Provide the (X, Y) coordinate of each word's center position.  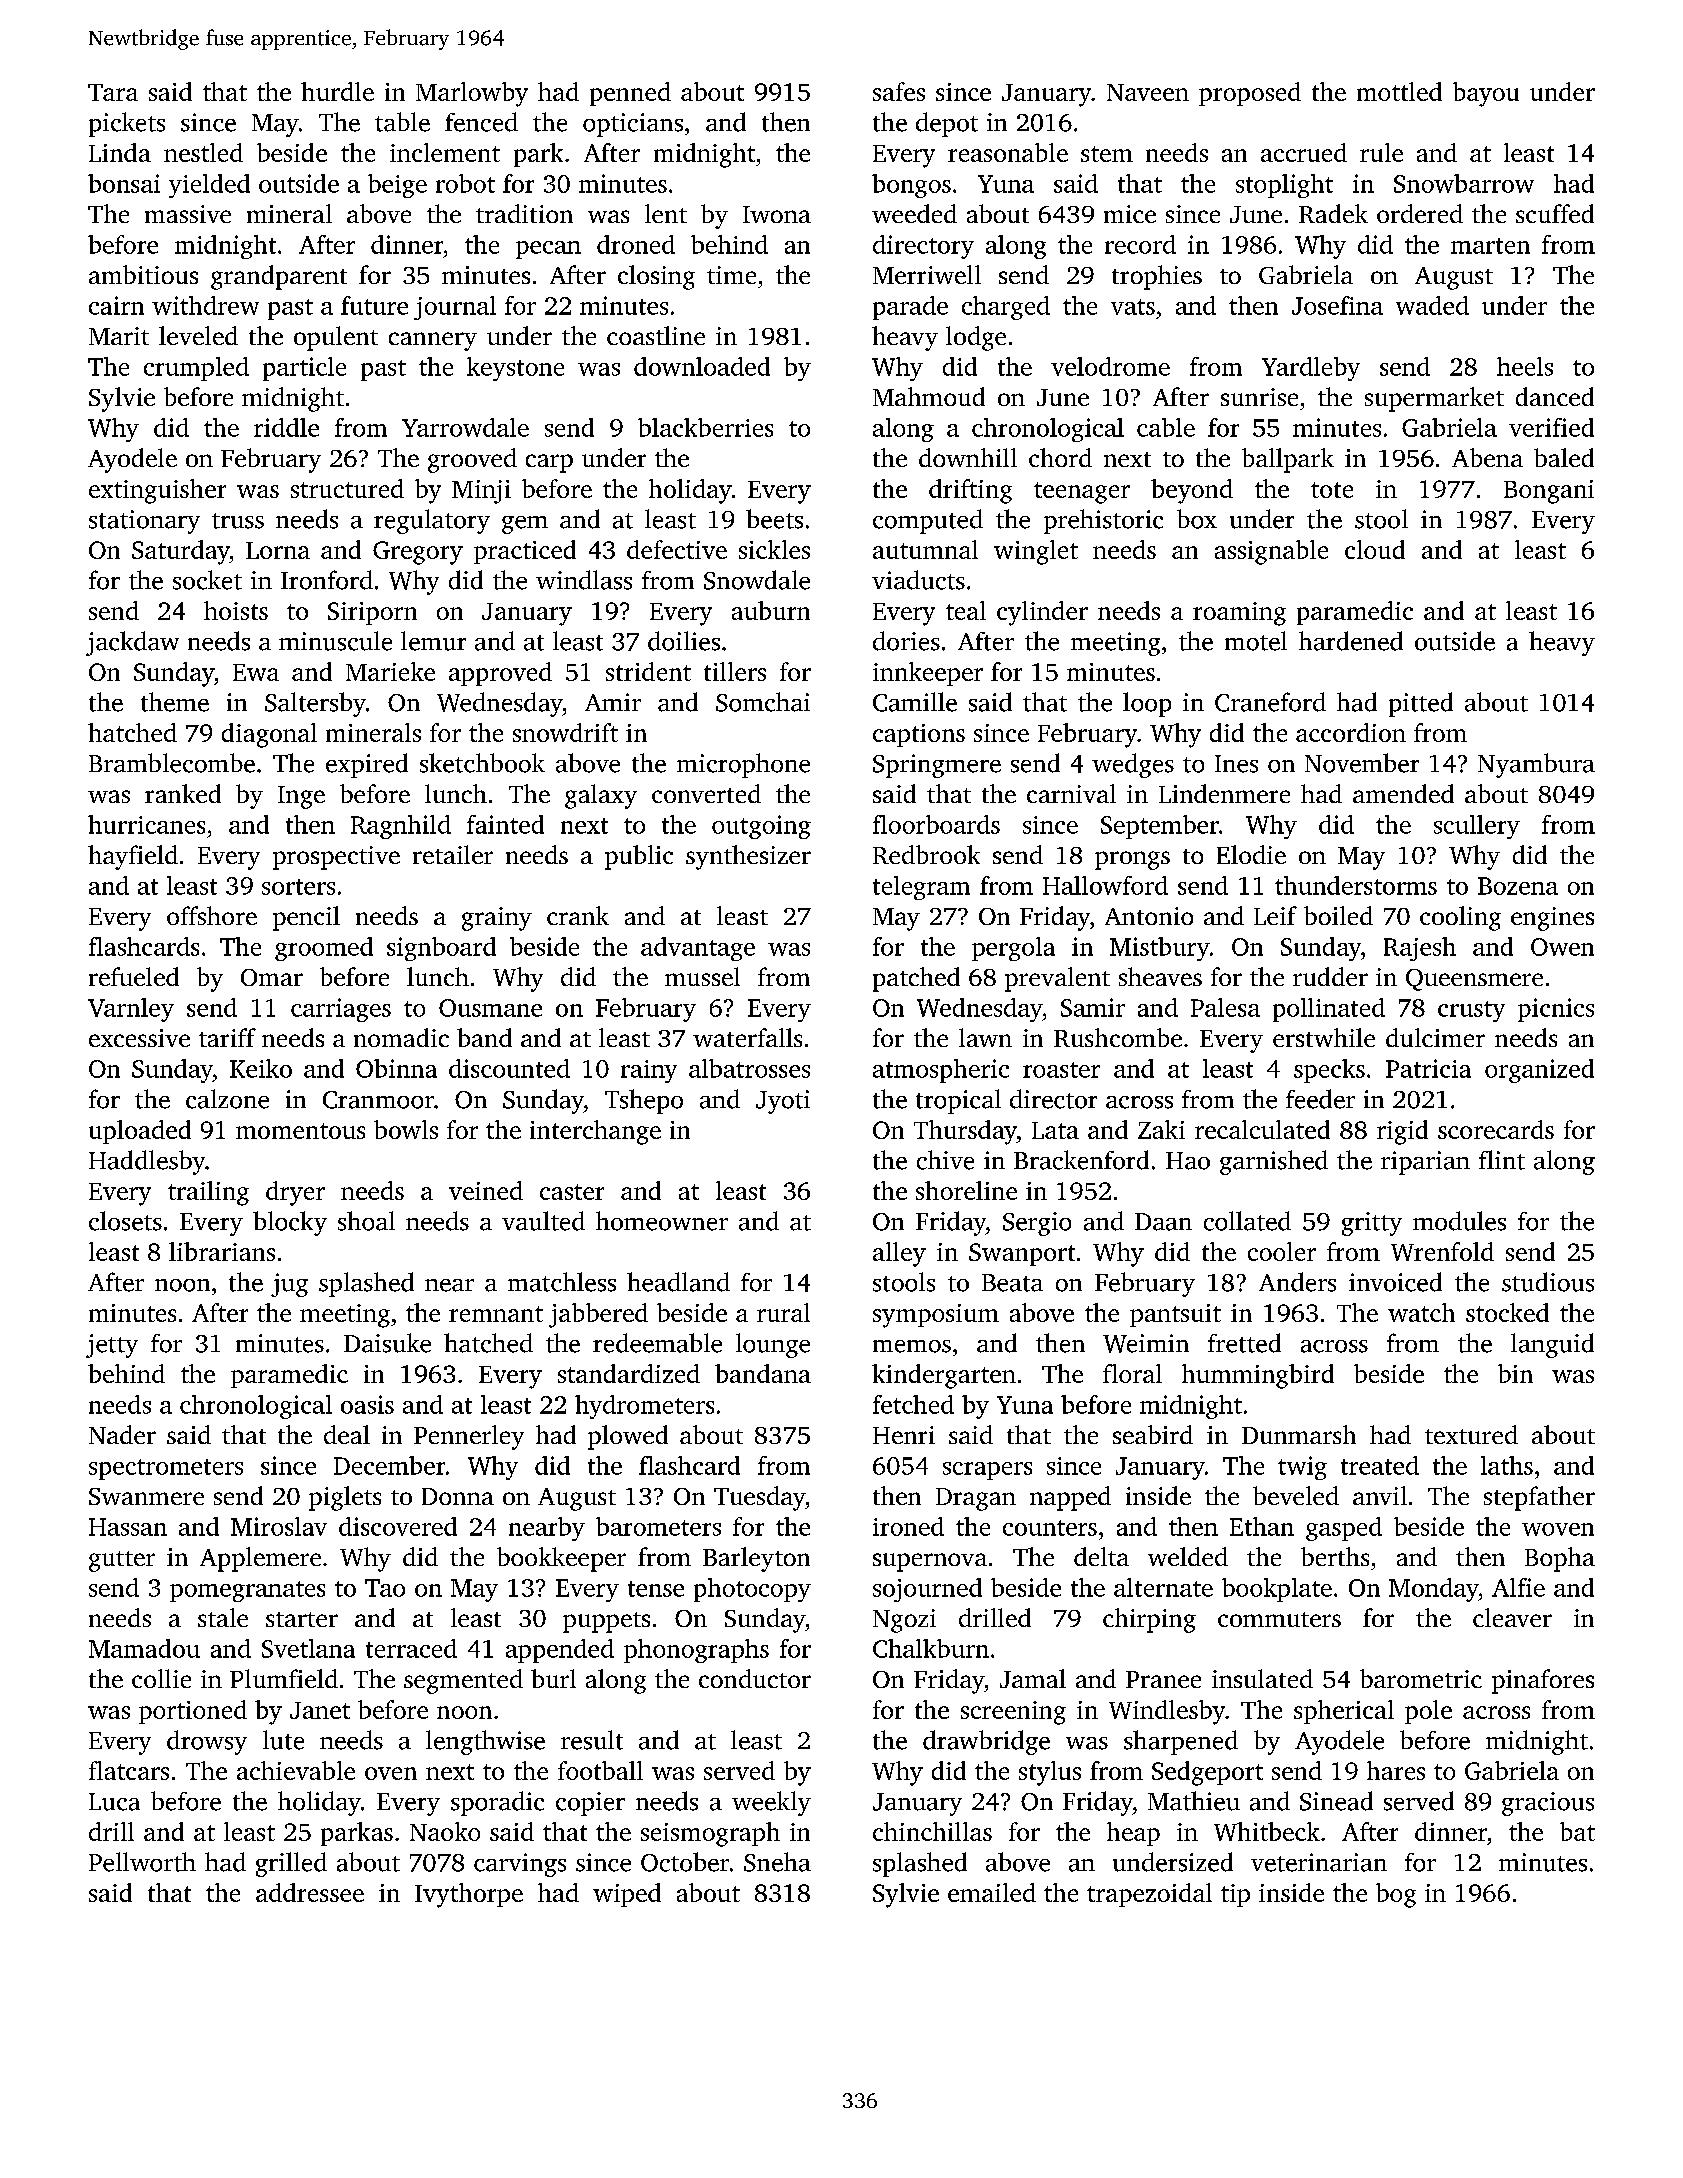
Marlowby (472, 94)
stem (1107, 154)
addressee (310, 1892)
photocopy (752, 1590)
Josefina (1337, 305)
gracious (1548, 1804)
